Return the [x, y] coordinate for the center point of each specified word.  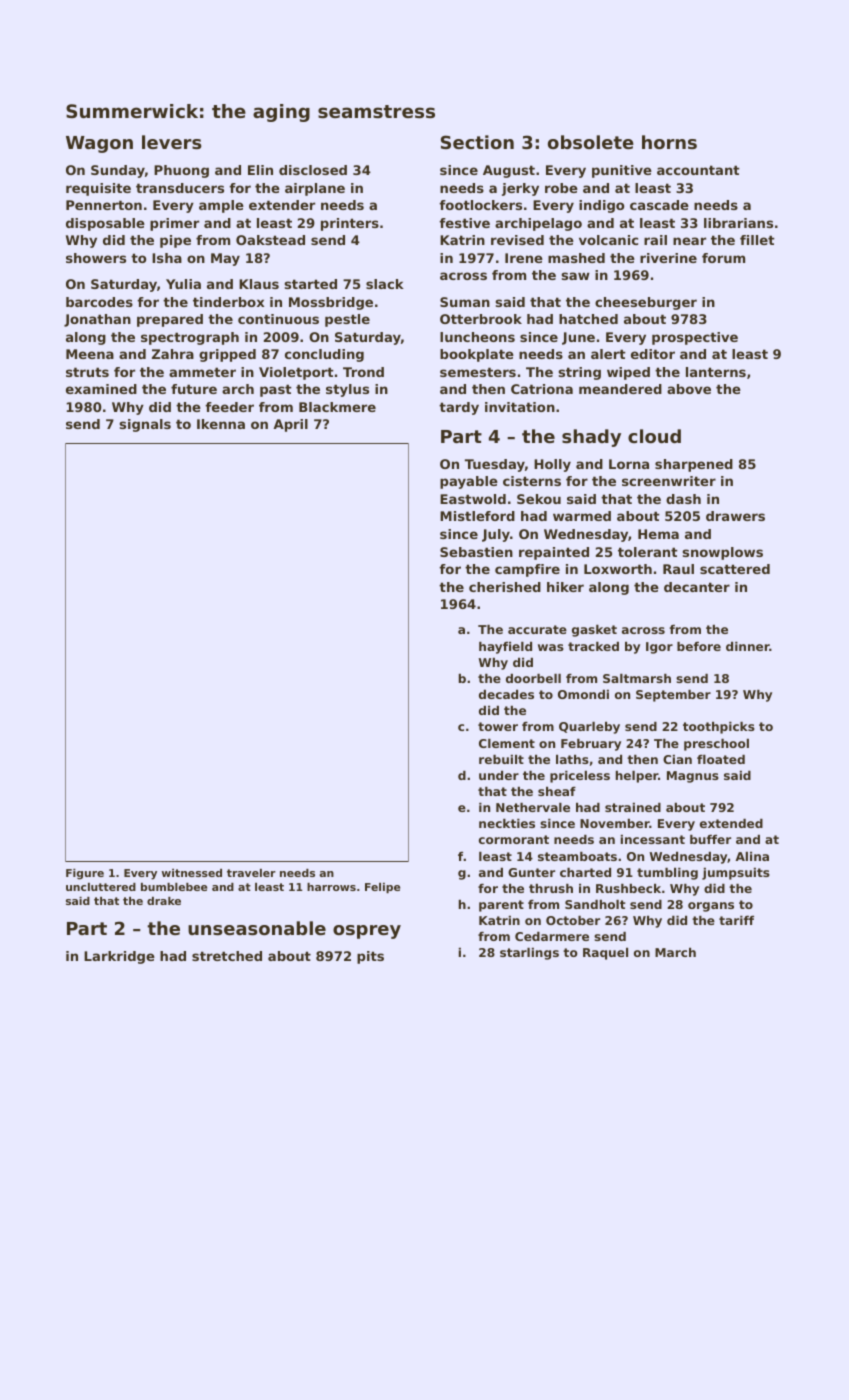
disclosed [313, 170]
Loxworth [618, 569]
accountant [698, 170]
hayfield [505, 648]
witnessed [192, 873]
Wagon [99, 144]
